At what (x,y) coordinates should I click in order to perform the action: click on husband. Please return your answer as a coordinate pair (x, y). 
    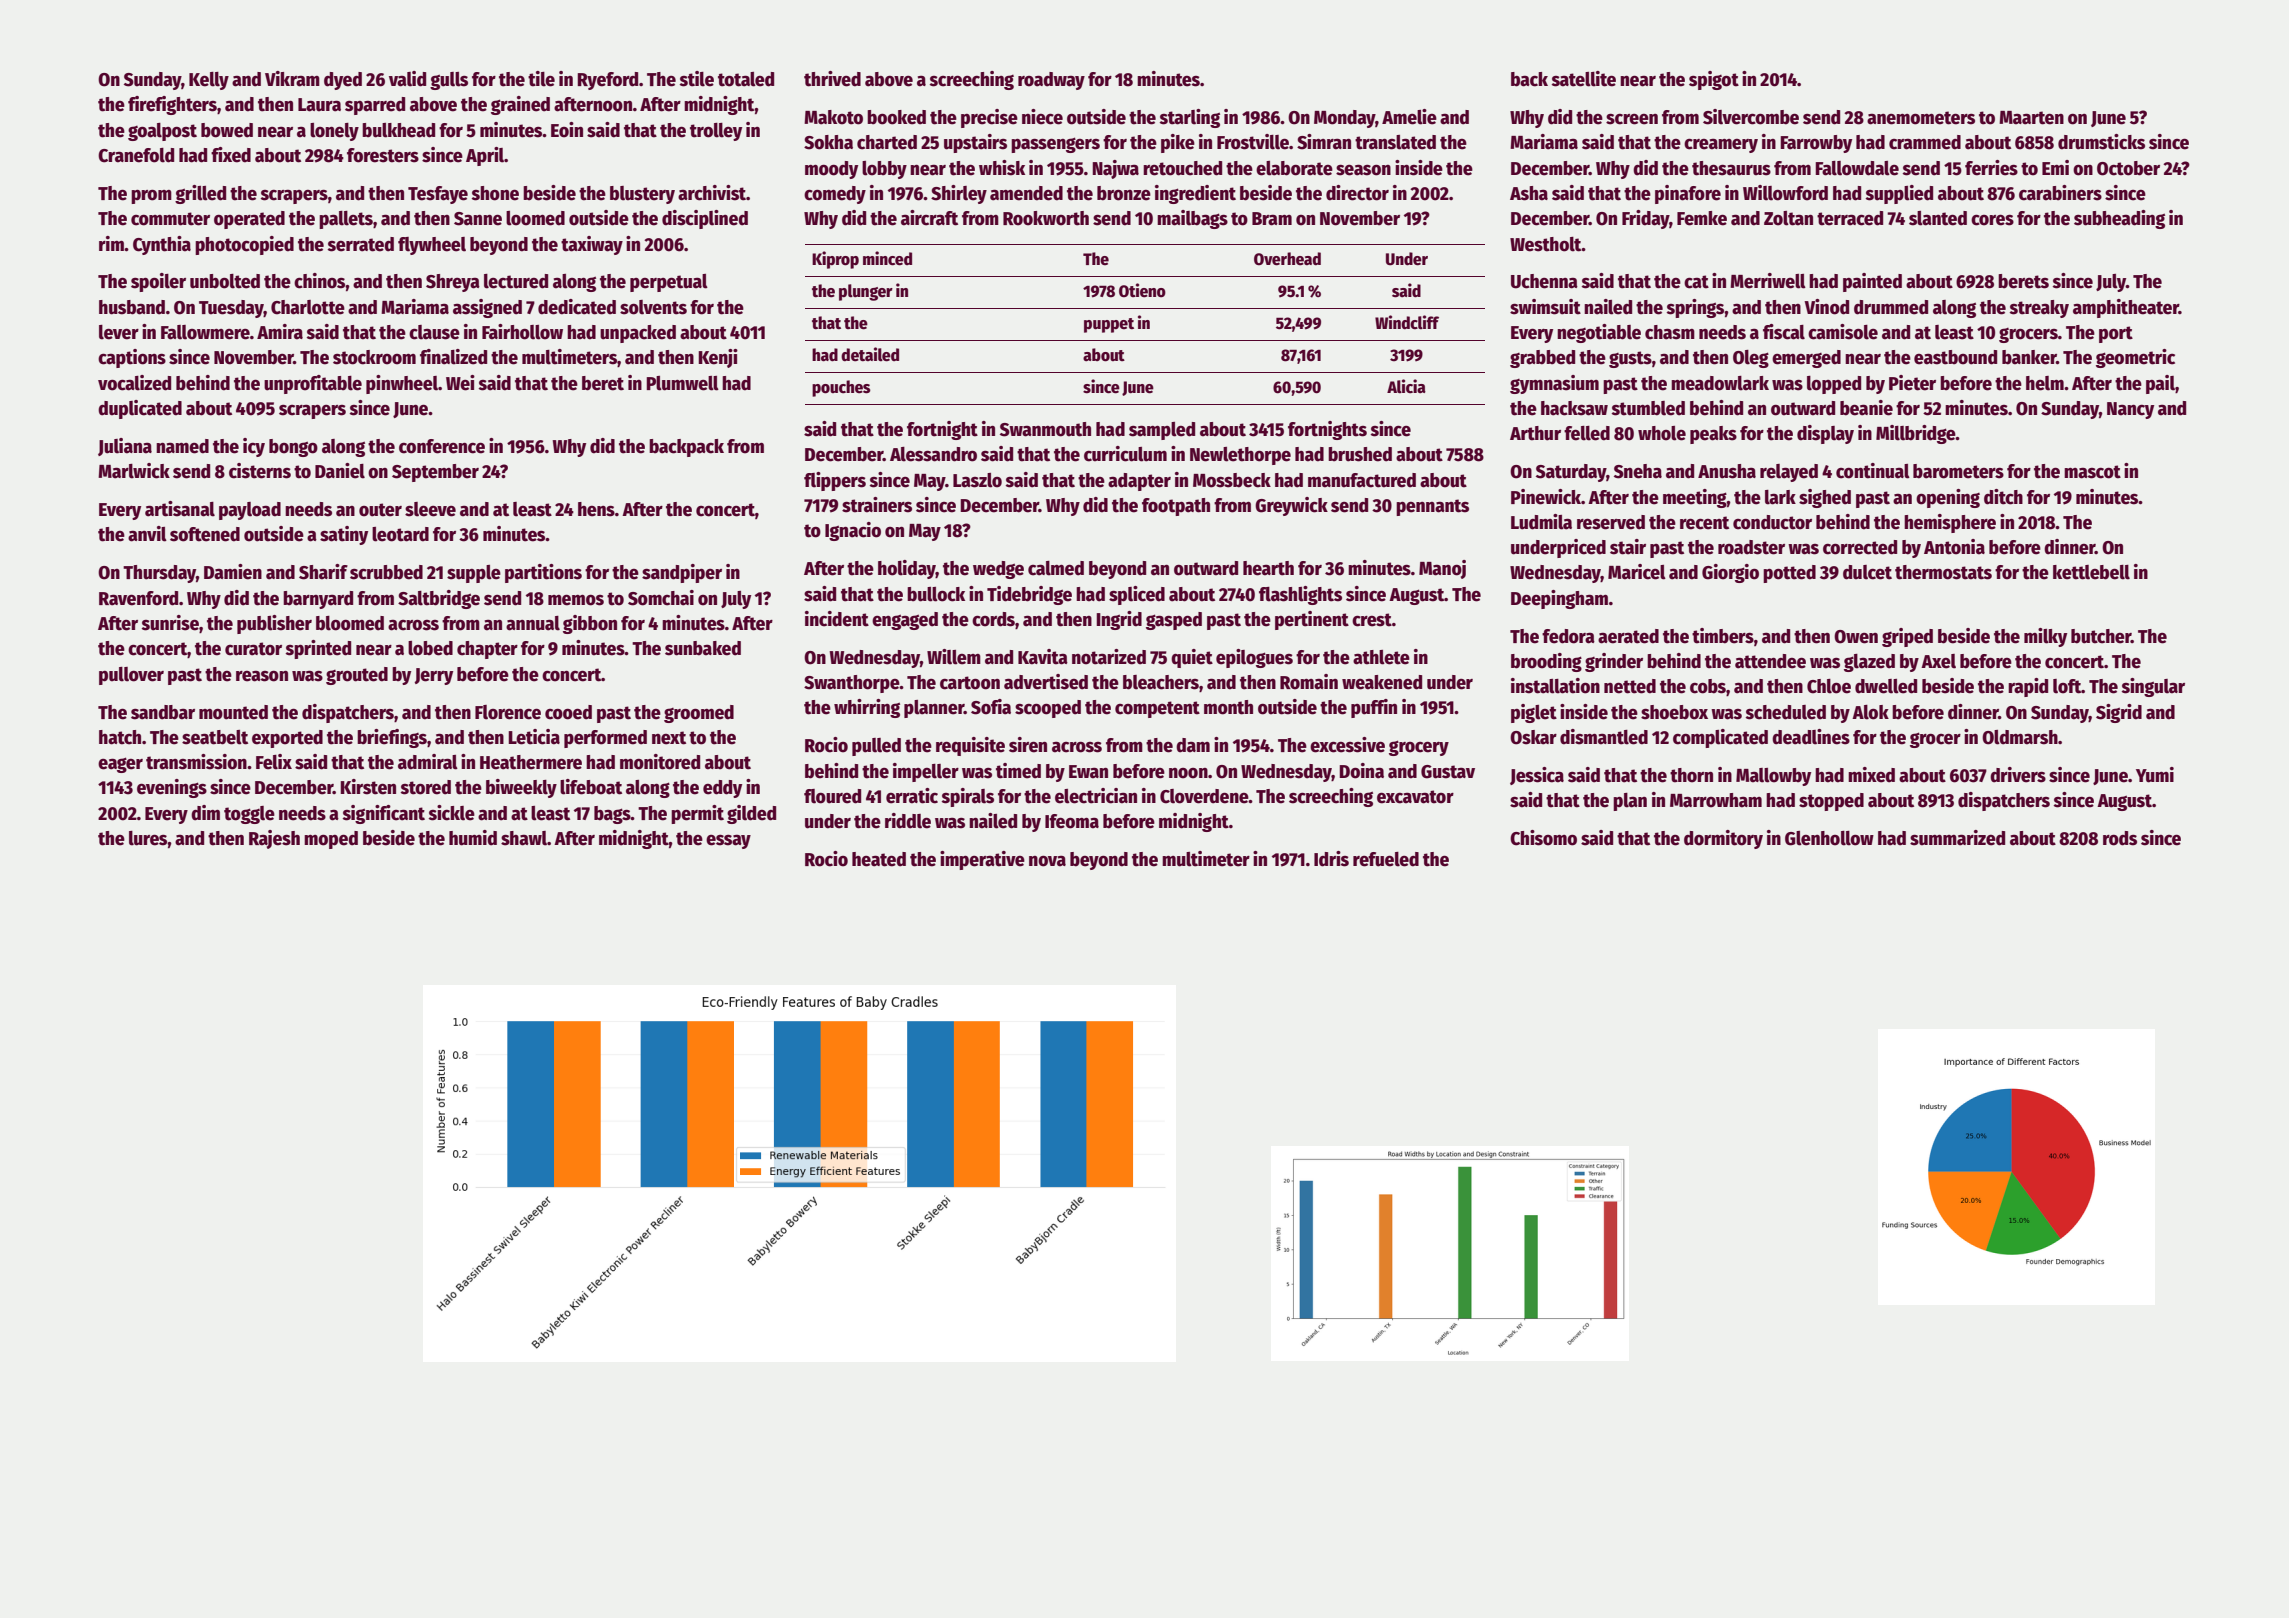
    Looking at the image, I should click on (132, 307).
